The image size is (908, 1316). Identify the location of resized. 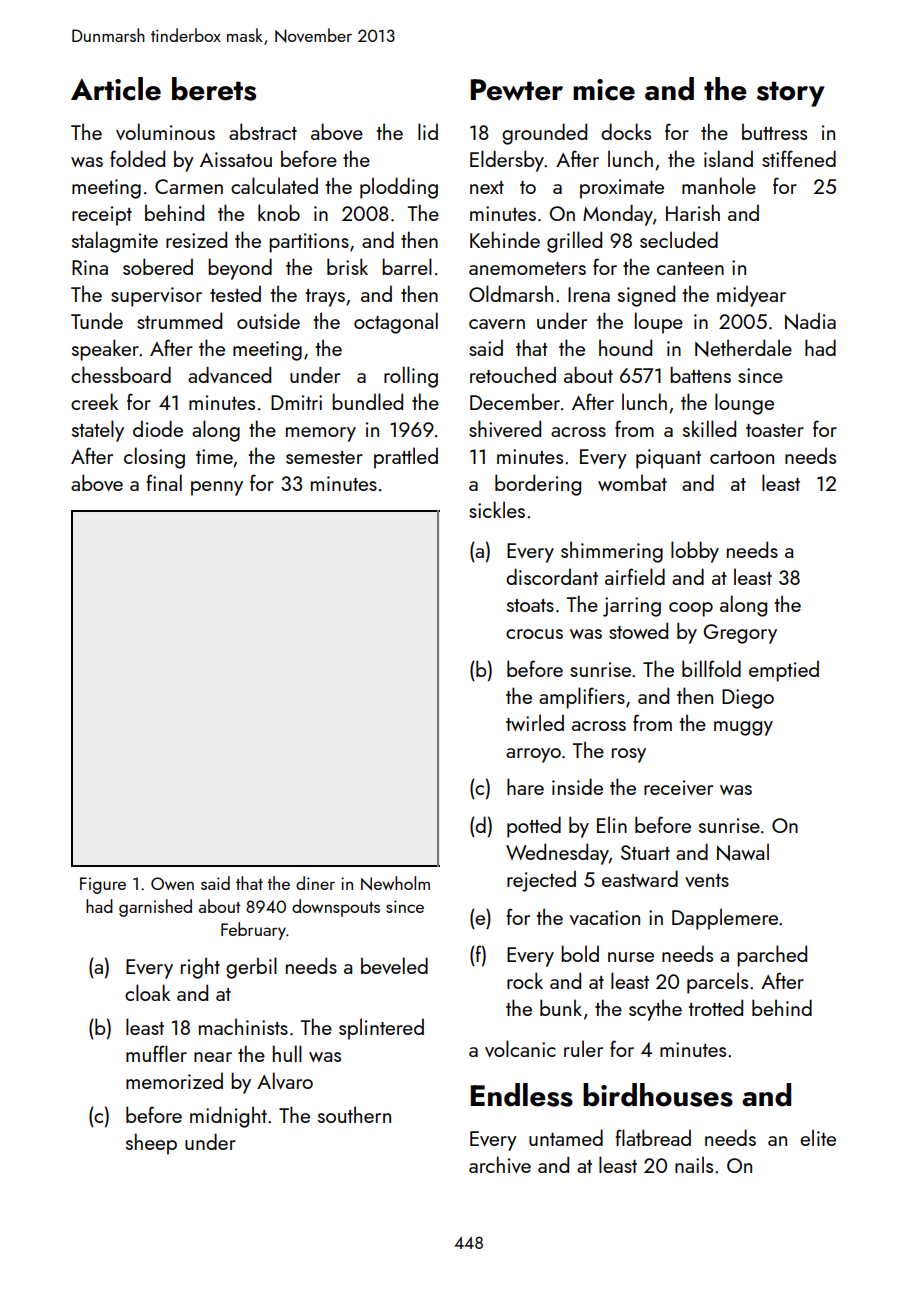
(196, 239).
